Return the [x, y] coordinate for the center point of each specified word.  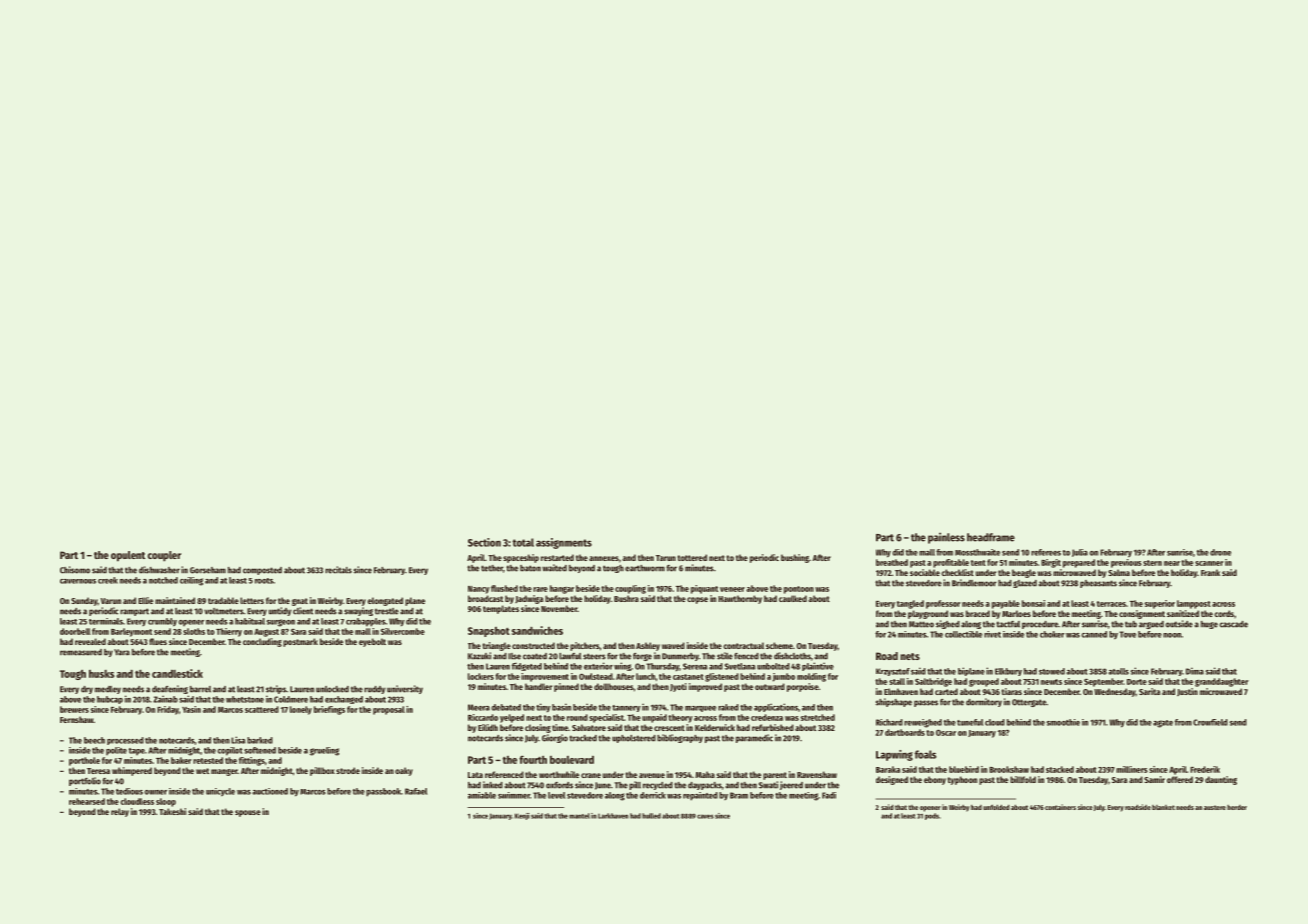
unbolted [773, 666]
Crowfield [1210, 722]
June [603, 786]
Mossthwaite [977, 552]
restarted [557, 557]
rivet [992, 634]
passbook [383, 792]
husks [101, 674]
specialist [606, 718]
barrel [200, 689]
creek [108, 580]
